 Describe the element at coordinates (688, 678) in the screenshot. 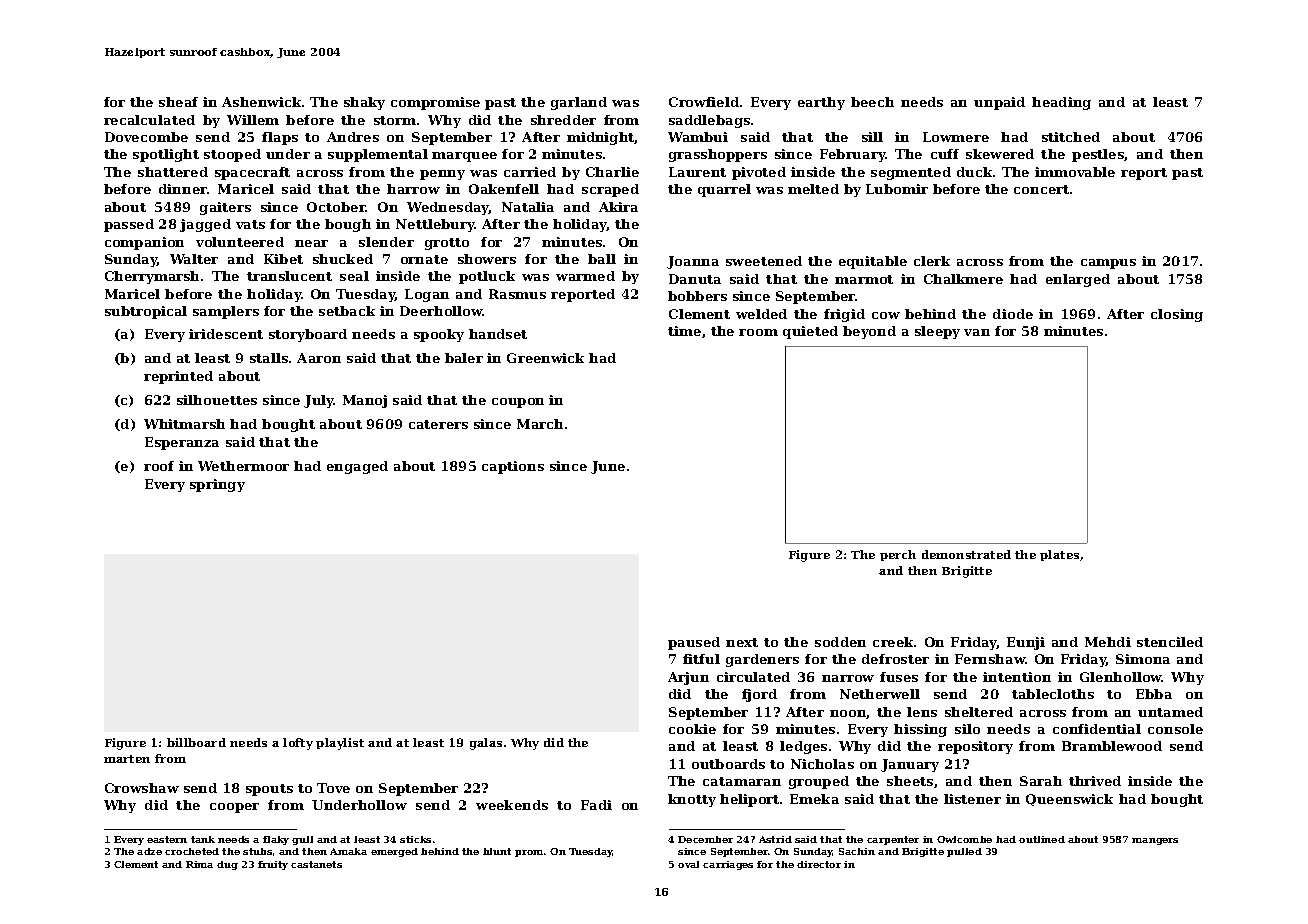

I see `Arjun` at that location.
